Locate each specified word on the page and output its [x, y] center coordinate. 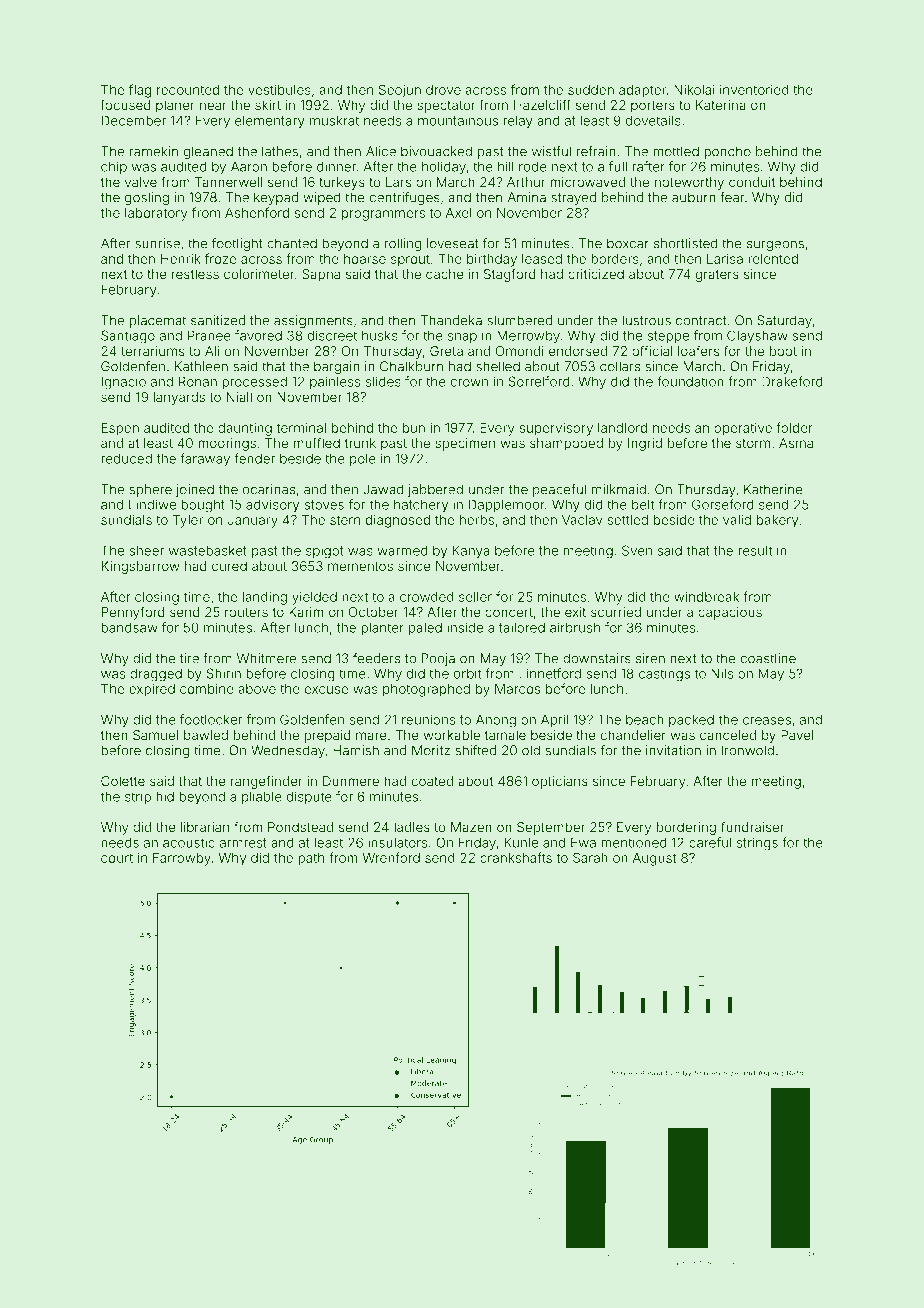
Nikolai [694, 90]
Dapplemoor [507, 505]
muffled [317, 442]
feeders [376, 658]
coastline [768, 658]
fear [732, 197]
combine [207, 689]
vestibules [279, 90]
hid [165, 796]
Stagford [510, 275]
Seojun [400, 91]
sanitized [218, 320]
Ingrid [645, 444]
